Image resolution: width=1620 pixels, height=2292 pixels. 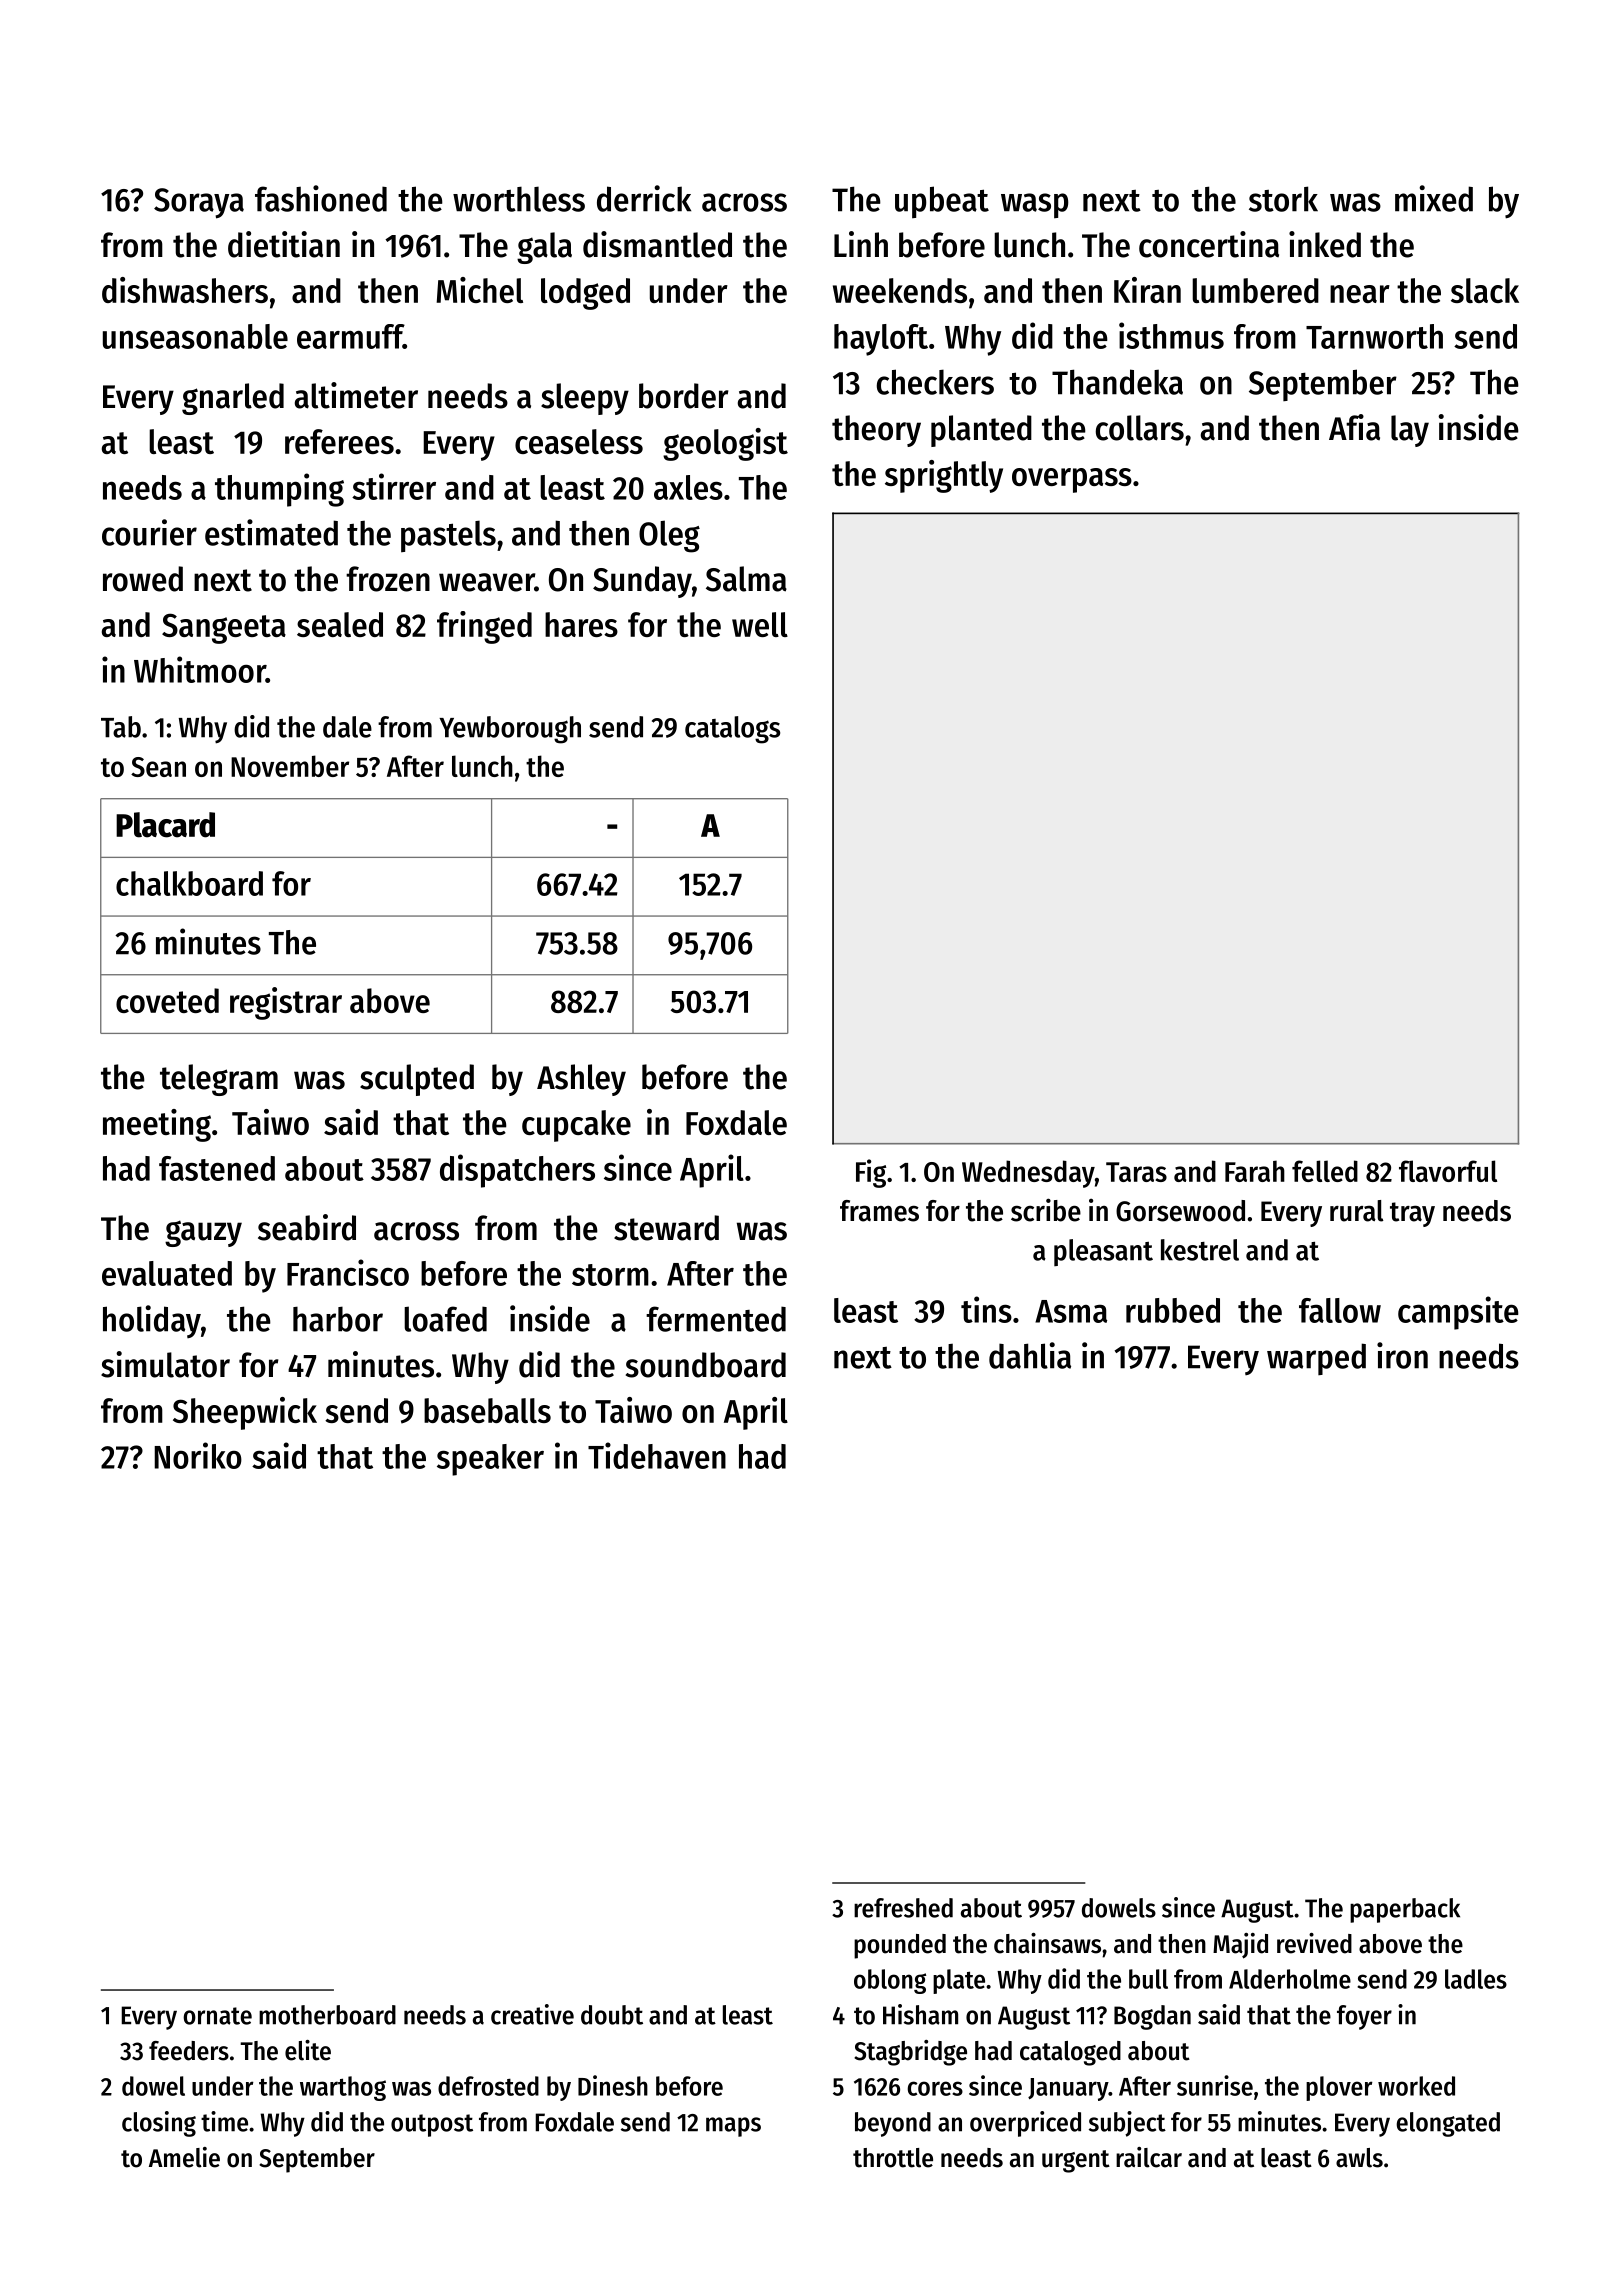 What do you see at coordinates (1434, 198) in the screenshot?
I see `mixed` at bounding box center [1434, 198].
